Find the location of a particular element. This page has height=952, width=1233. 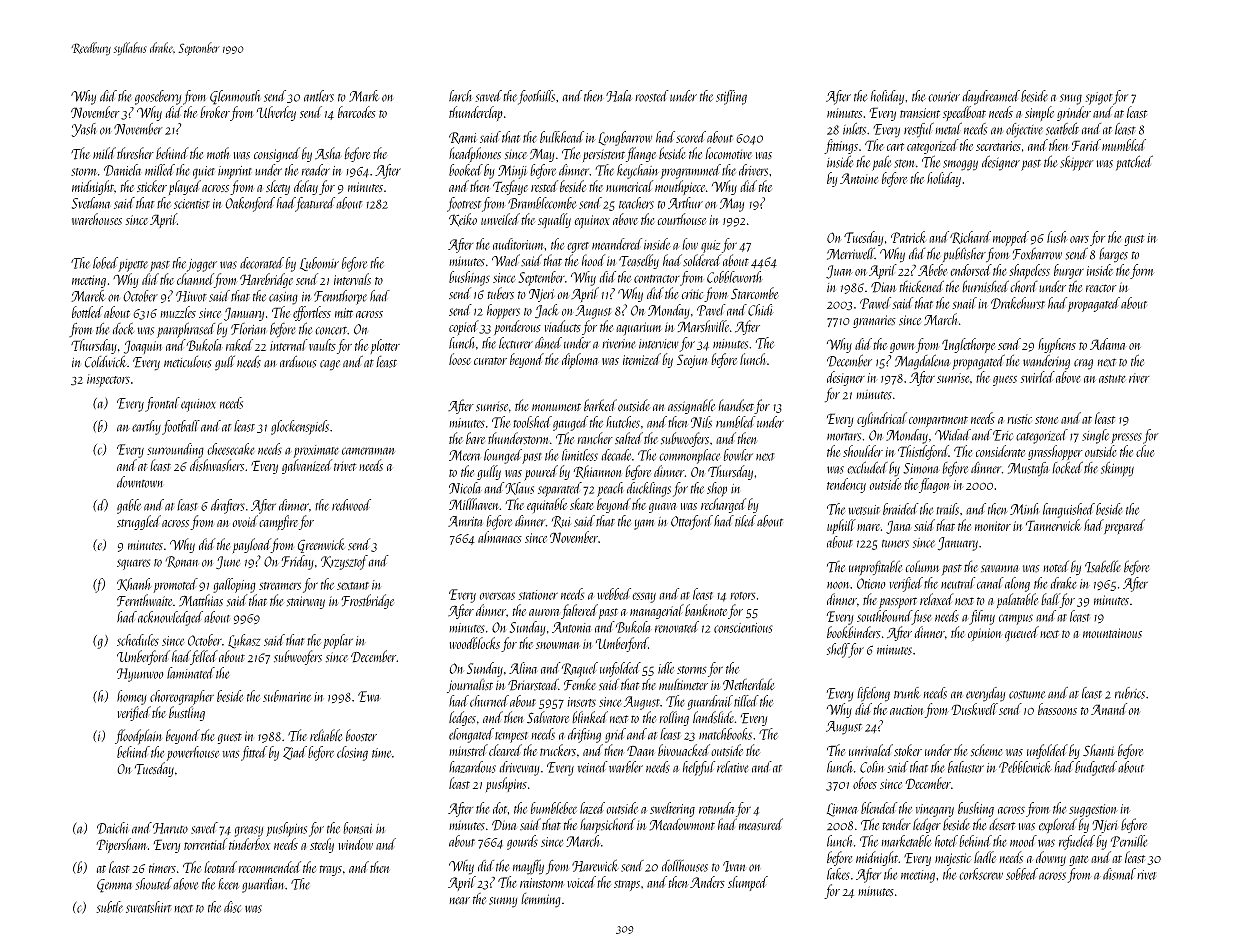

Ziad is located at coordinates (295, 753).
